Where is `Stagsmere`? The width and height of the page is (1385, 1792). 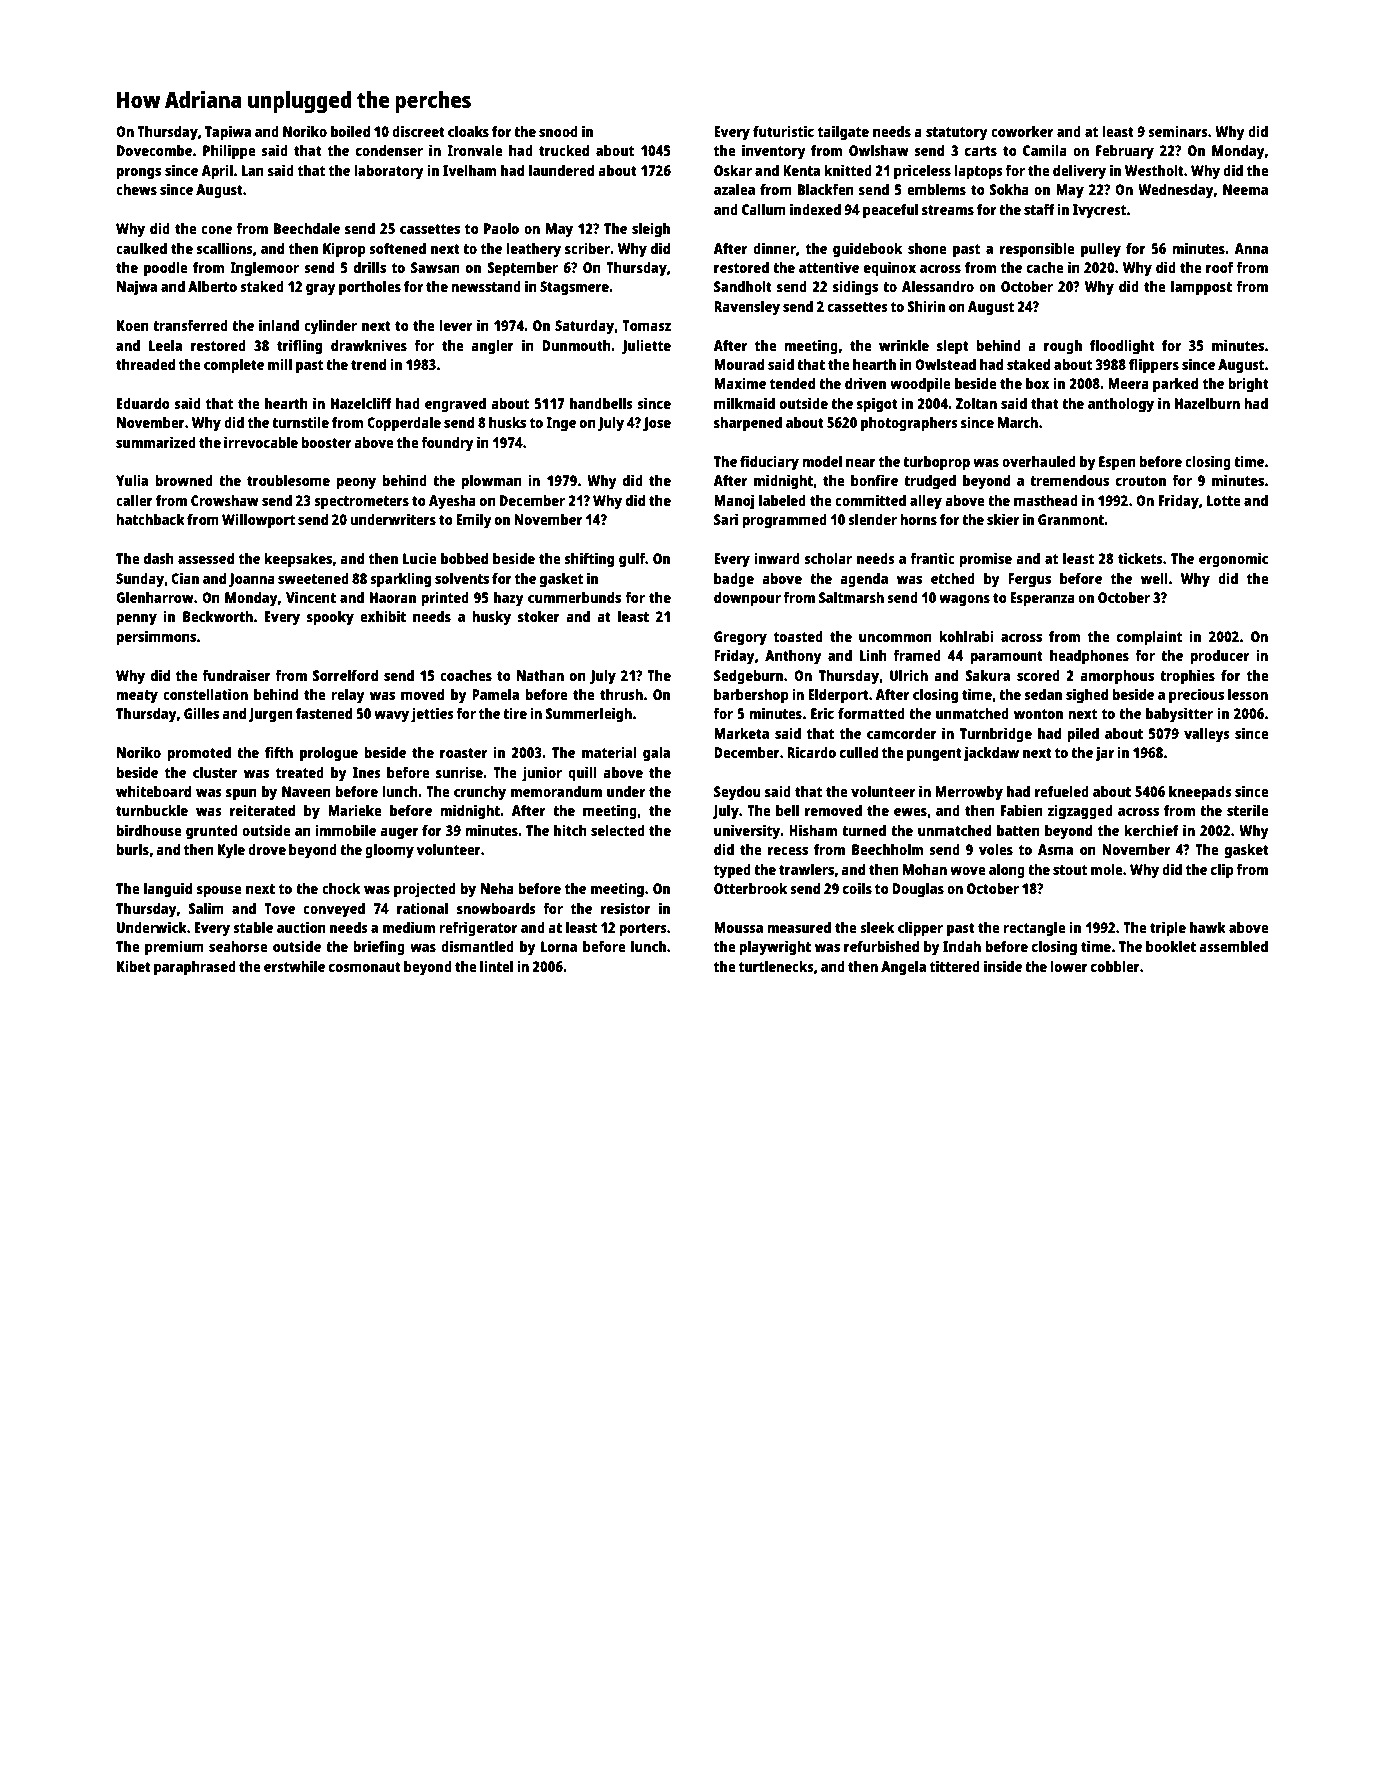 Stagsmere is located at coordinates (574, 288).
